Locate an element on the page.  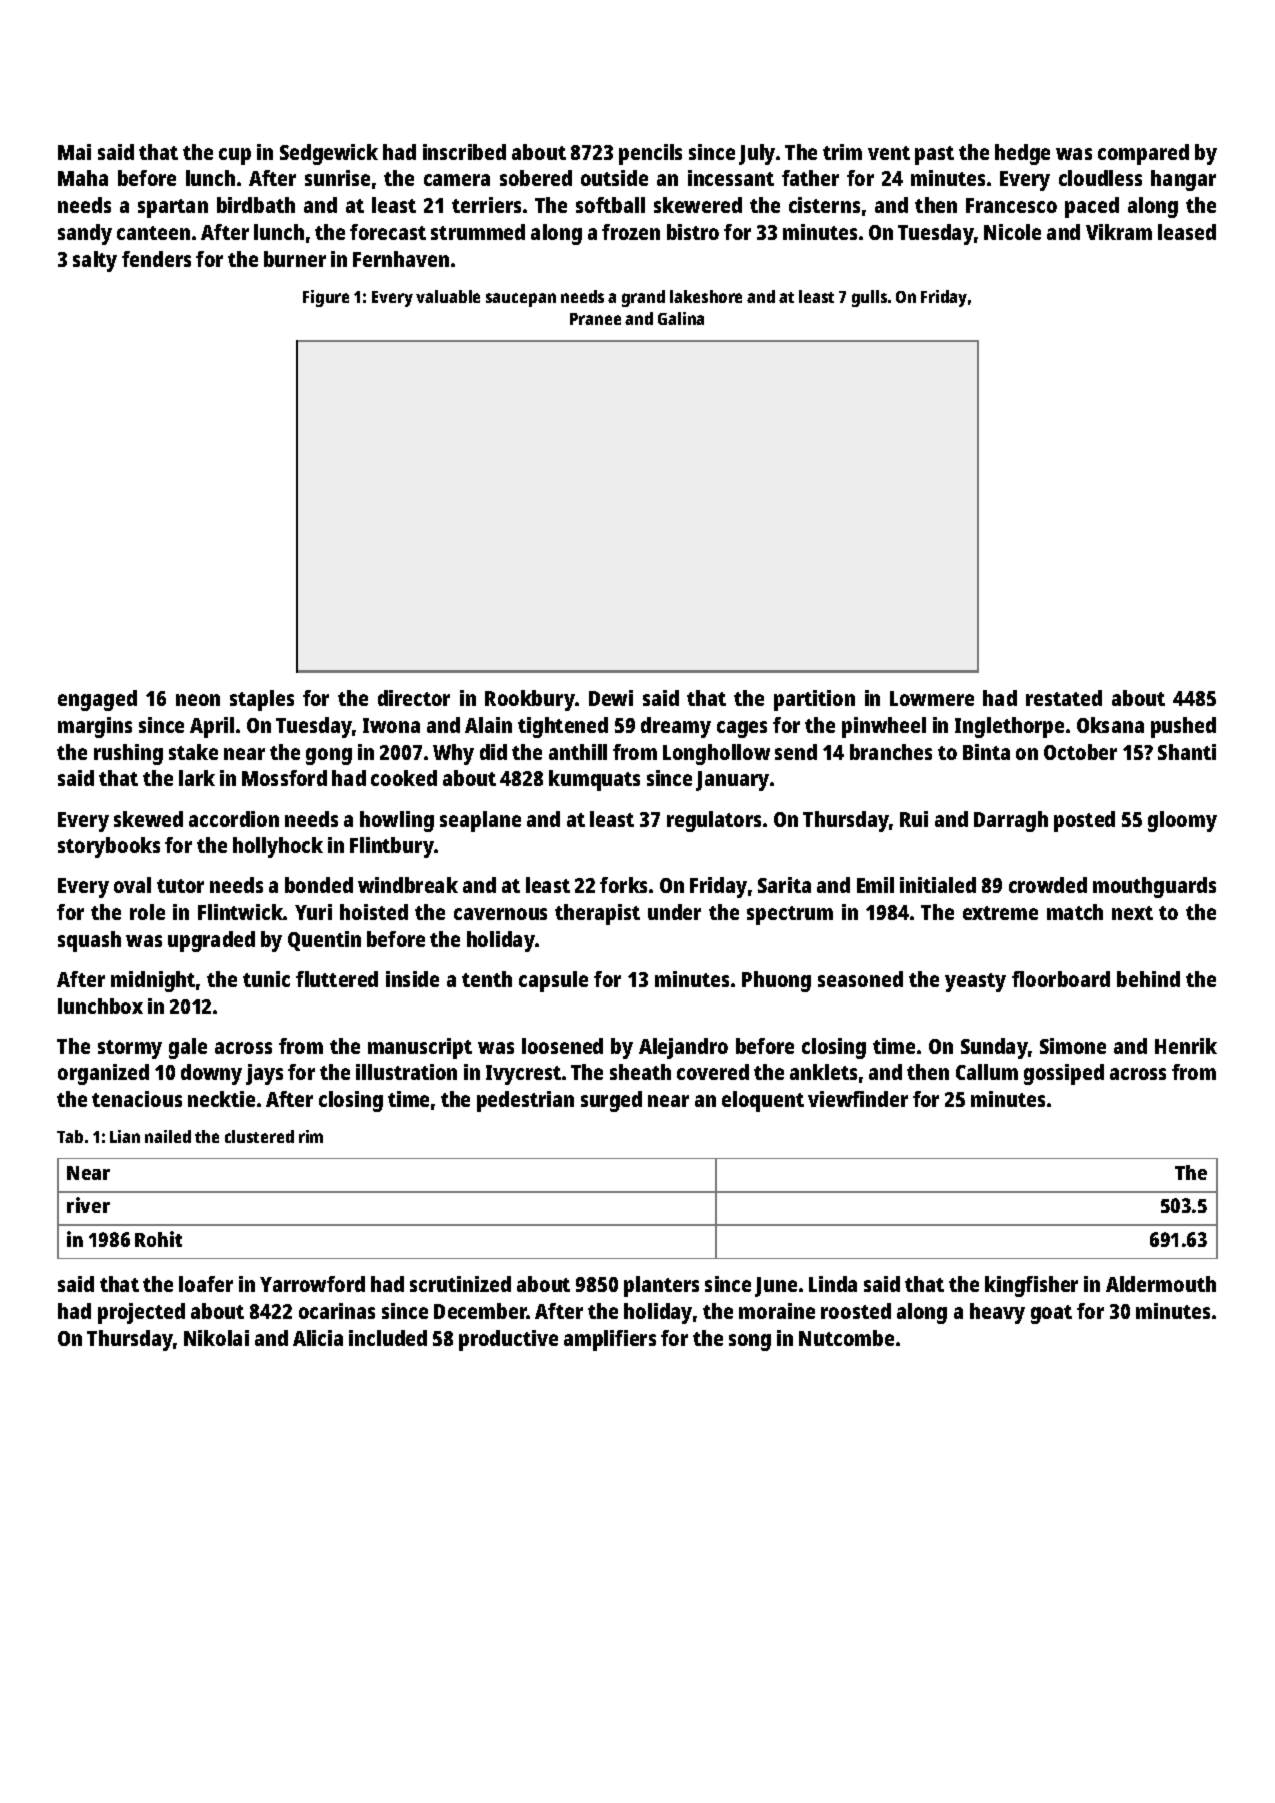
compared is located at coordinates (1143, 154).
